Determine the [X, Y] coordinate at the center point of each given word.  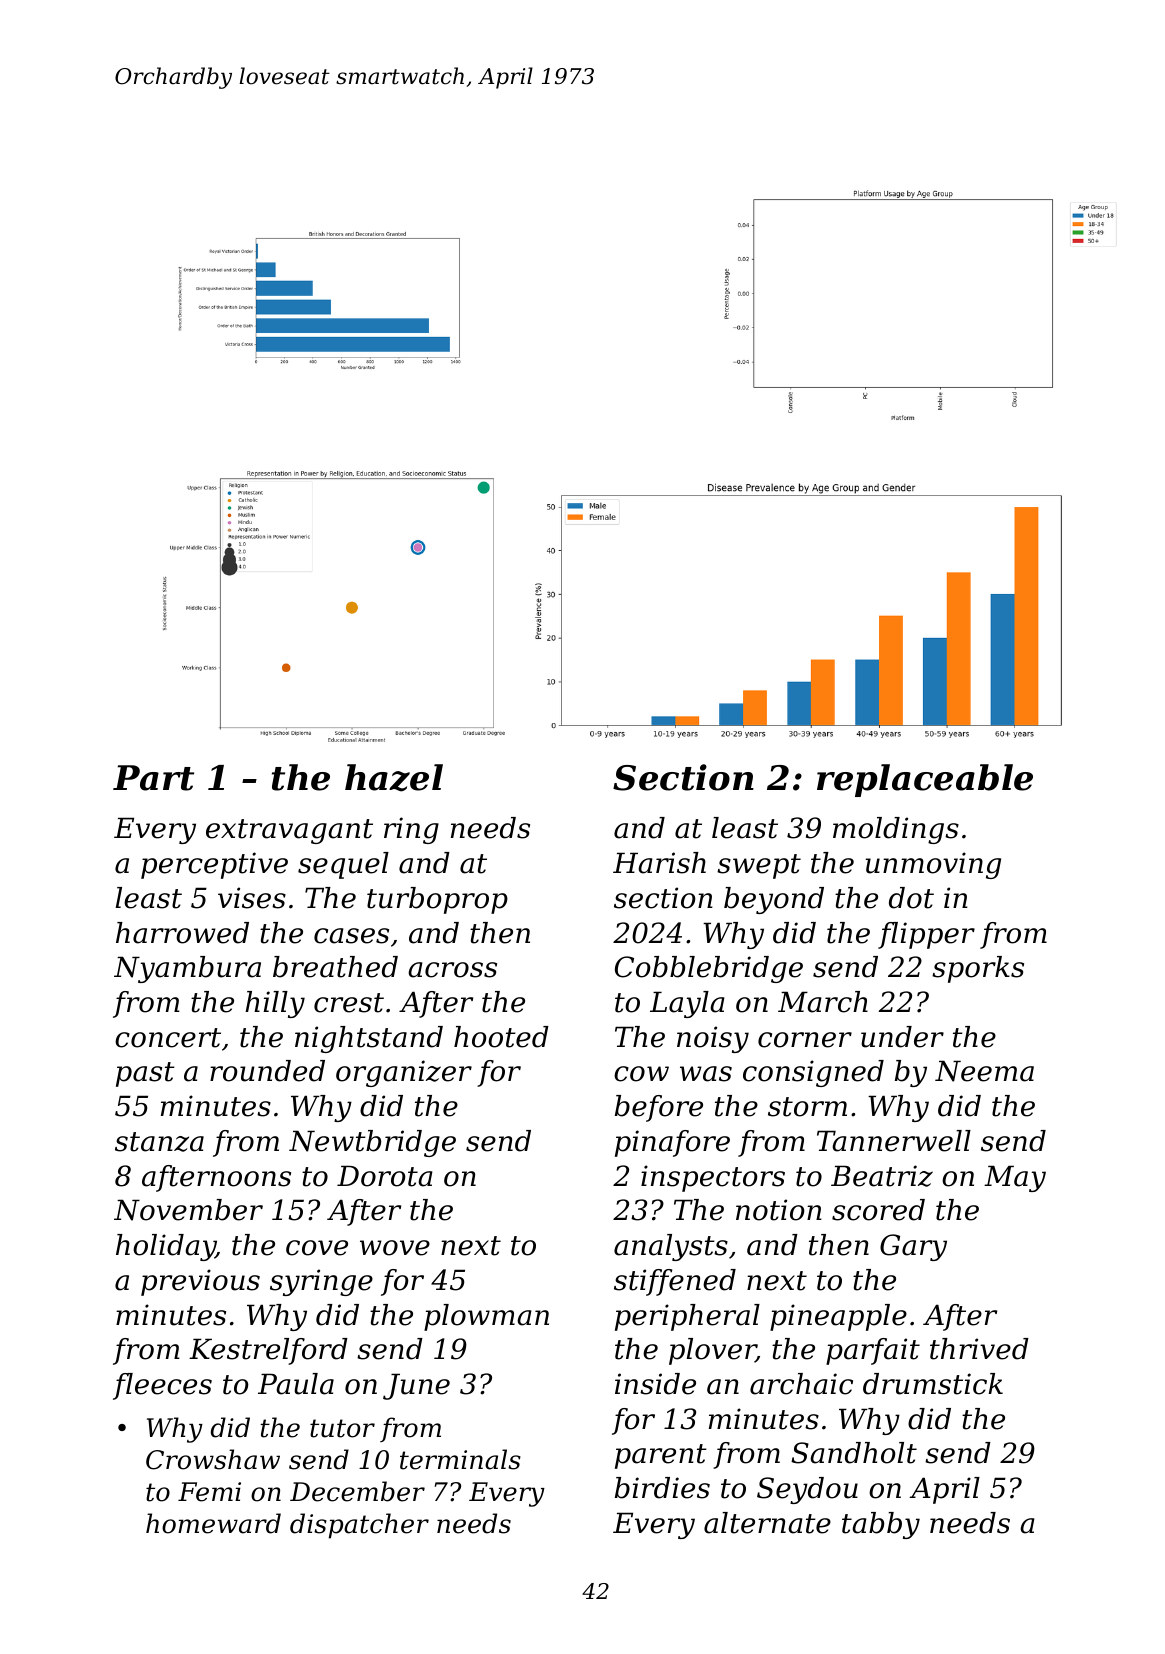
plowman [486, 1317]
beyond [774, 900]
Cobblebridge [709, 969]
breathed [335, 967]
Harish [659, 863]
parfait [873, 1351]
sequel [343, 865]
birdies [662, 1488]
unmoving [933, 865]
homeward [213, 1523]
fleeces [162, 1386]
